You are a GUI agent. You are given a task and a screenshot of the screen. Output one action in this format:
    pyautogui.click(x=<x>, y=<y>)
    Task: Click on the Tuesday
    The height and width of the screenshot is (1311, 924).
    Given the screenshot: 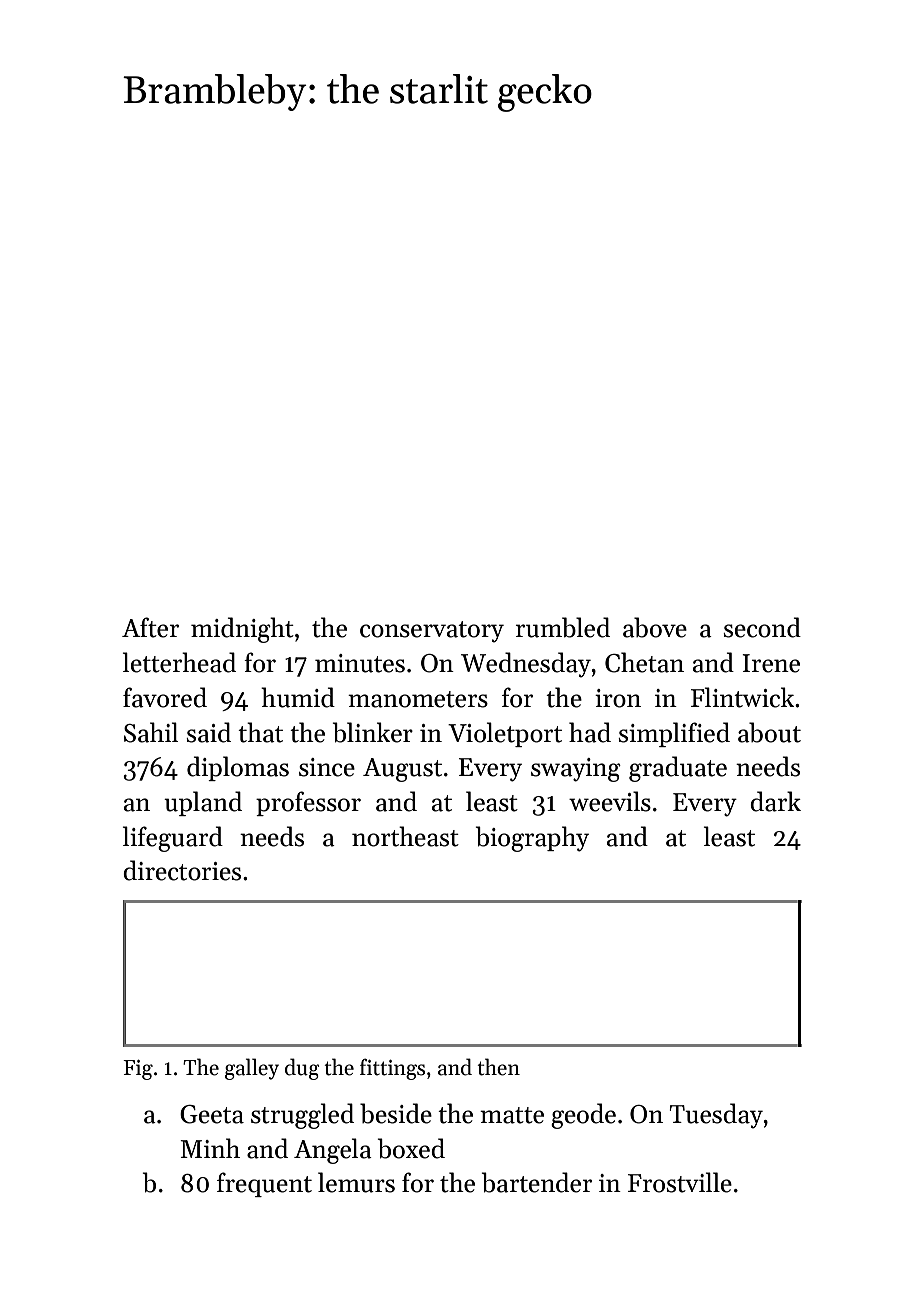 What is the action you would take?
    pyautogui.click(x=716, y=1116)
